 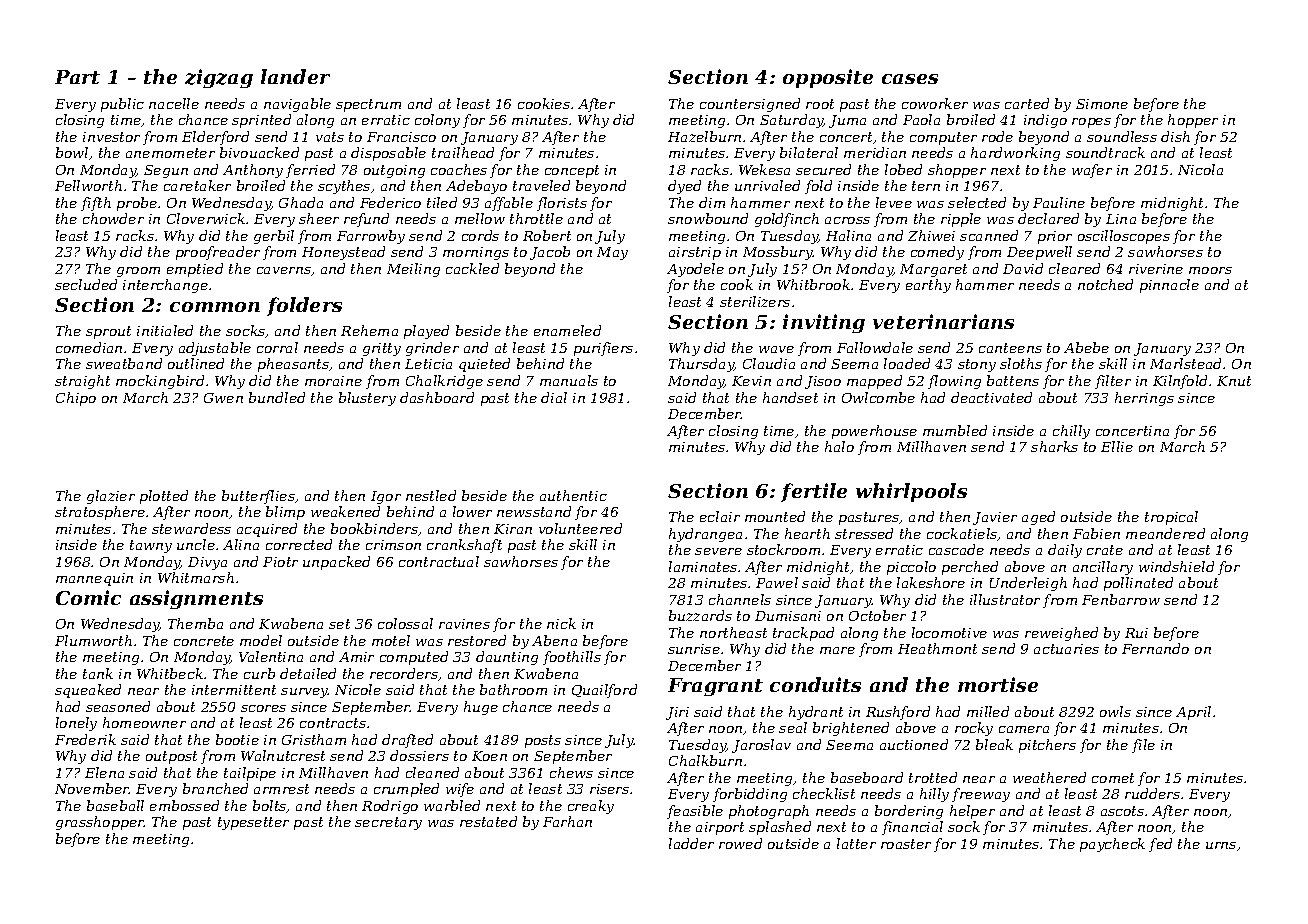 I want to click on Honeystead, so click(x=343, y=253).
